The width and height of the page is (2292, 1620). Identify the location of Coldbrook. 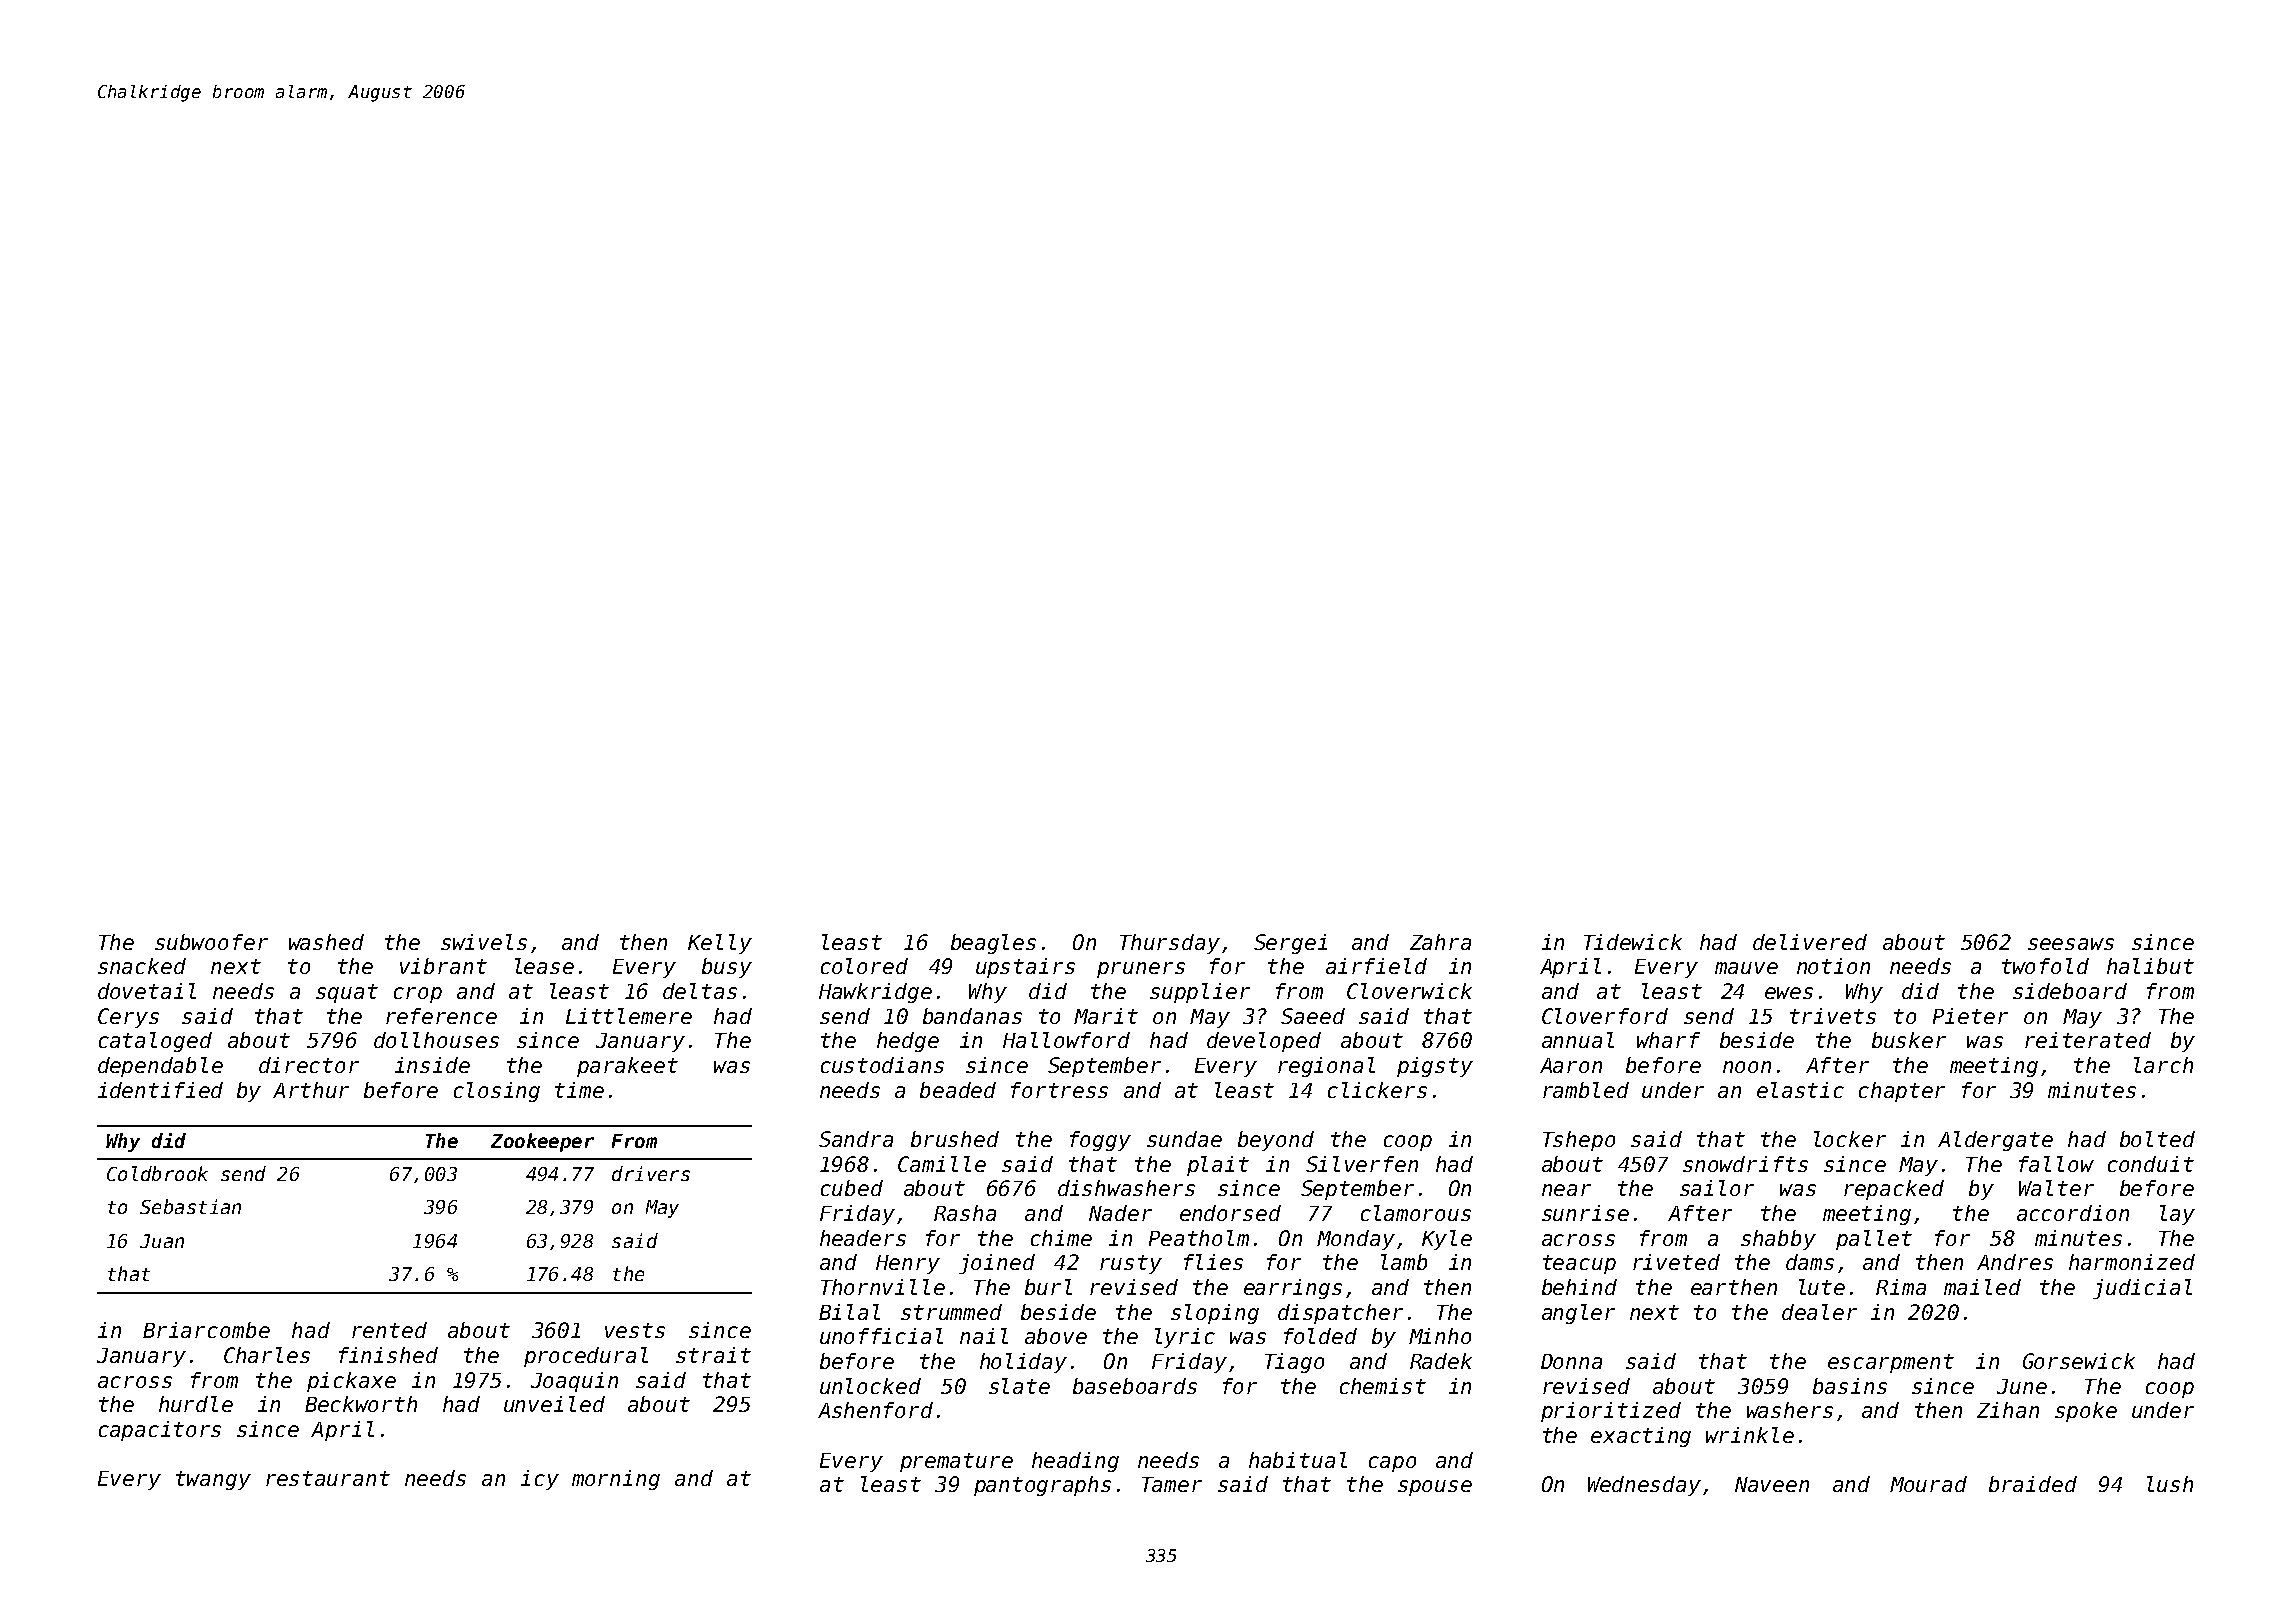
(157, 1173).
